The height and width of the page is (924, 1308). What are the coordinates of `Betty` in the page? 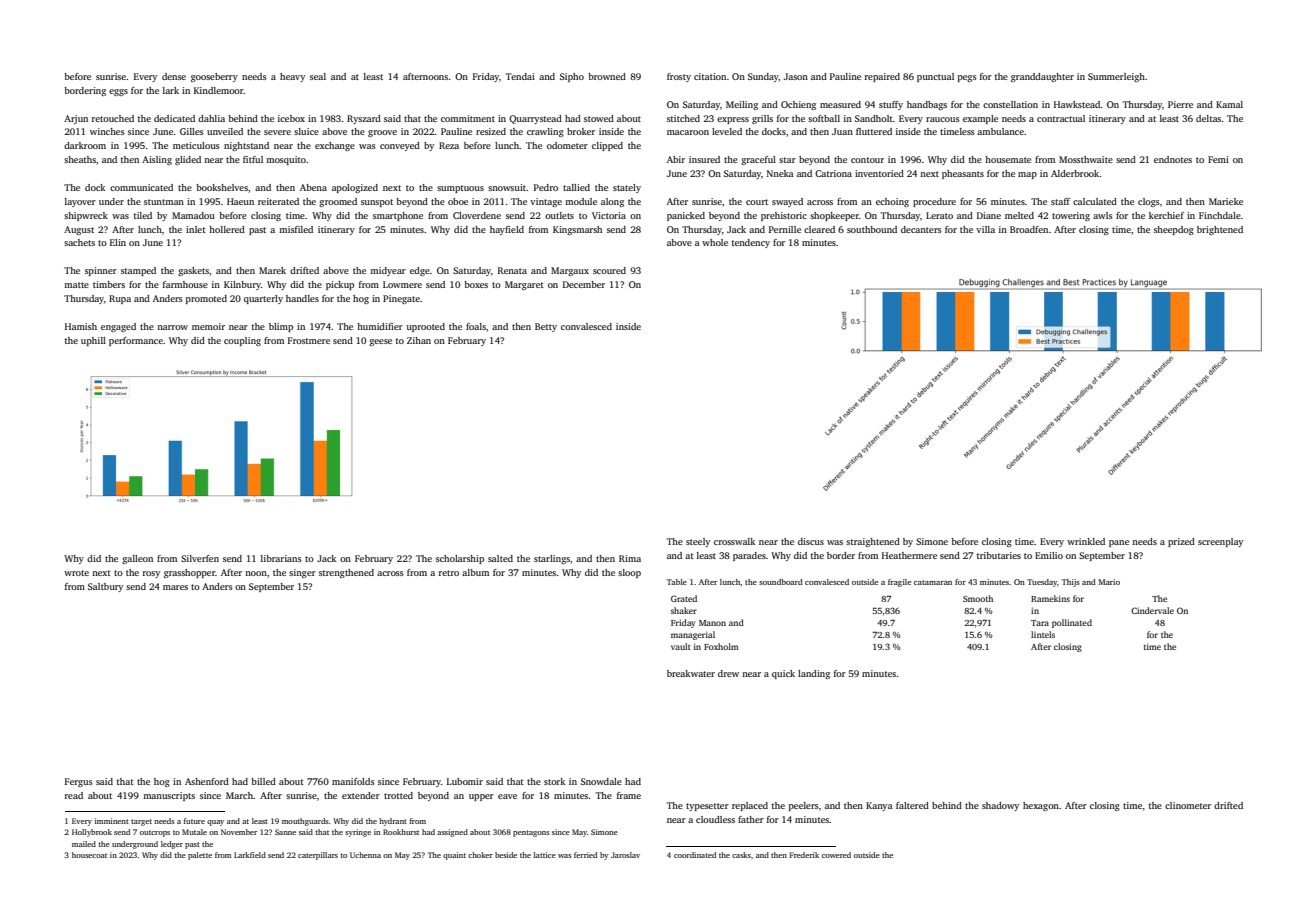 It's located at (546, 327).
